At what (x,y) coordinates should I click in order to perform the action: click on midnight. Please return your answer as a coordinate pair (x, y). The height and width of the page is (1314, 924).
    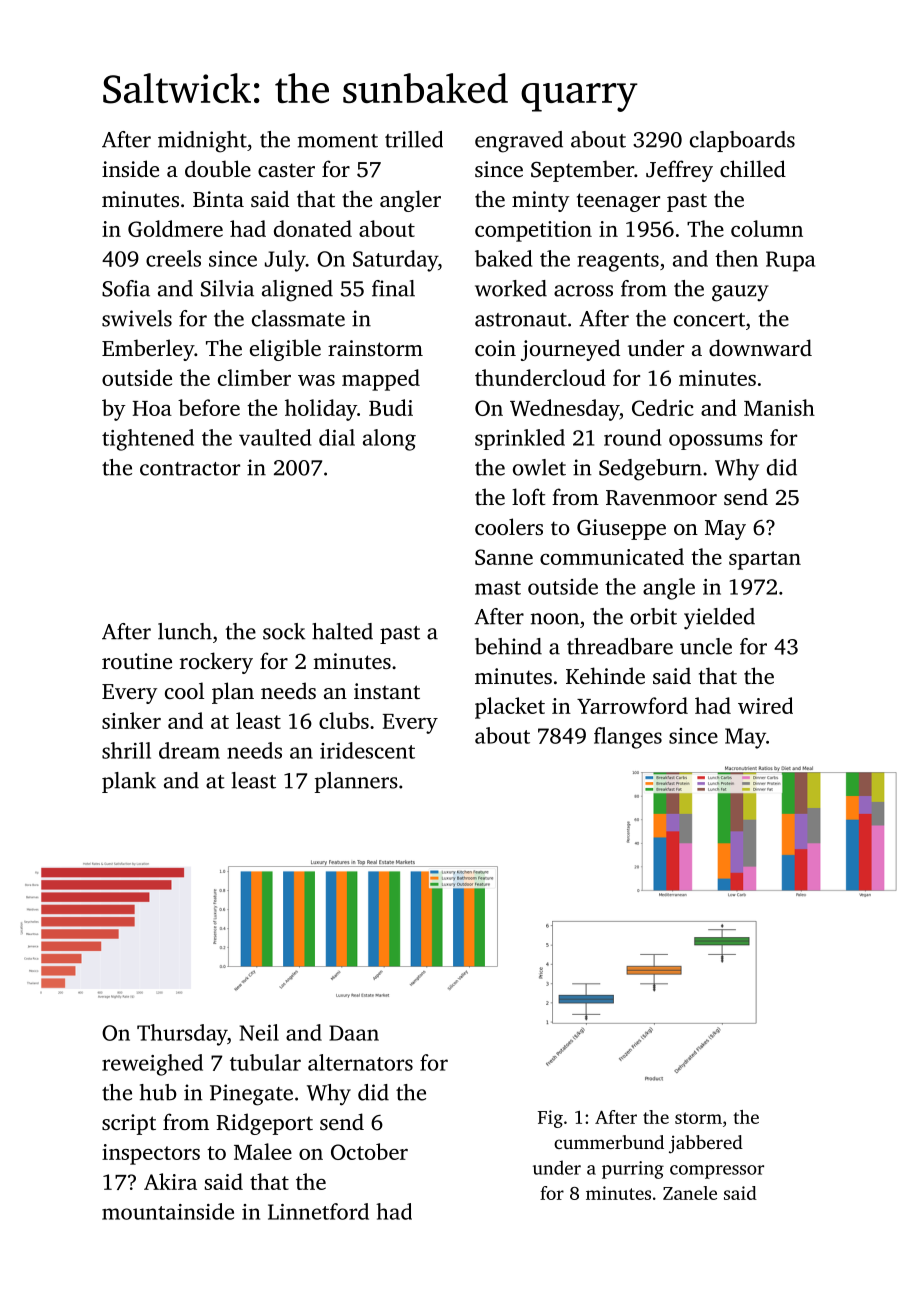
    Looking at the image, I should click on (202, 142).
